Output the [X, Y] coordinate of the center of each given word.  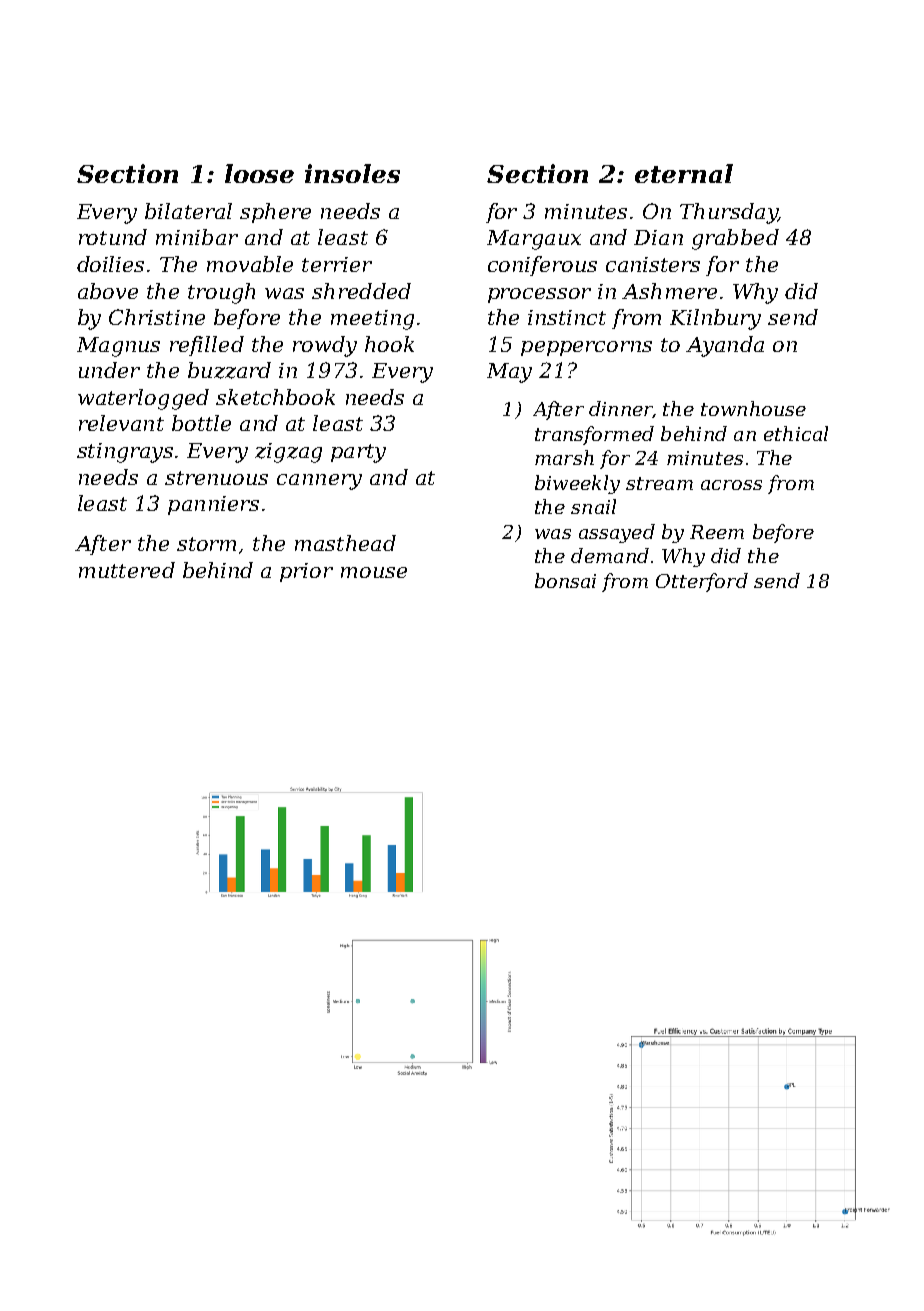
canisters [653, 264]
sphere [275, 213]
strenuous [216, 478]
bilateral [188, 211]
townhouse [753, 408]
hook [389, 344]
